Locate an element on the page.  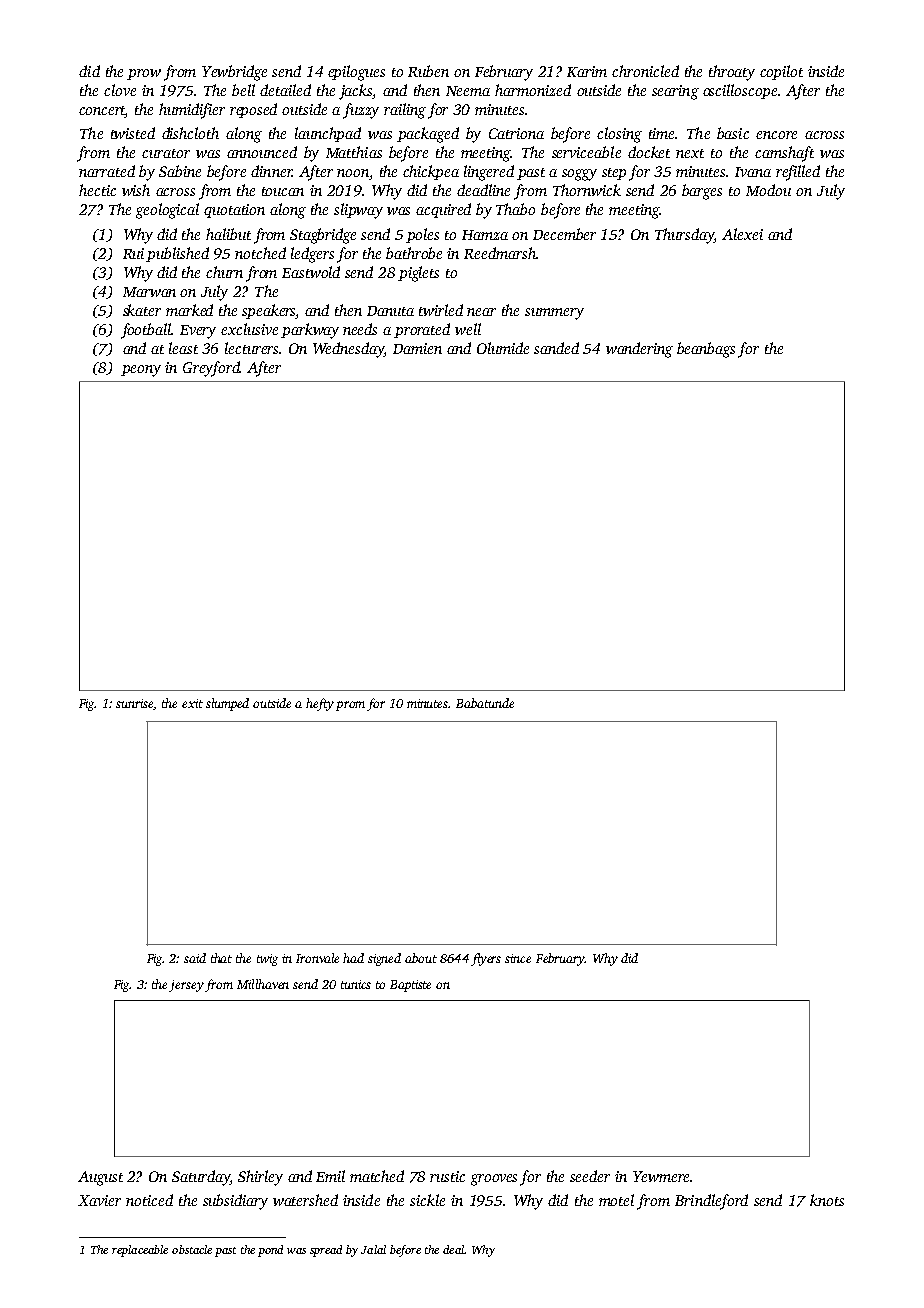
noticed is located at coordinates (149, 1200).
